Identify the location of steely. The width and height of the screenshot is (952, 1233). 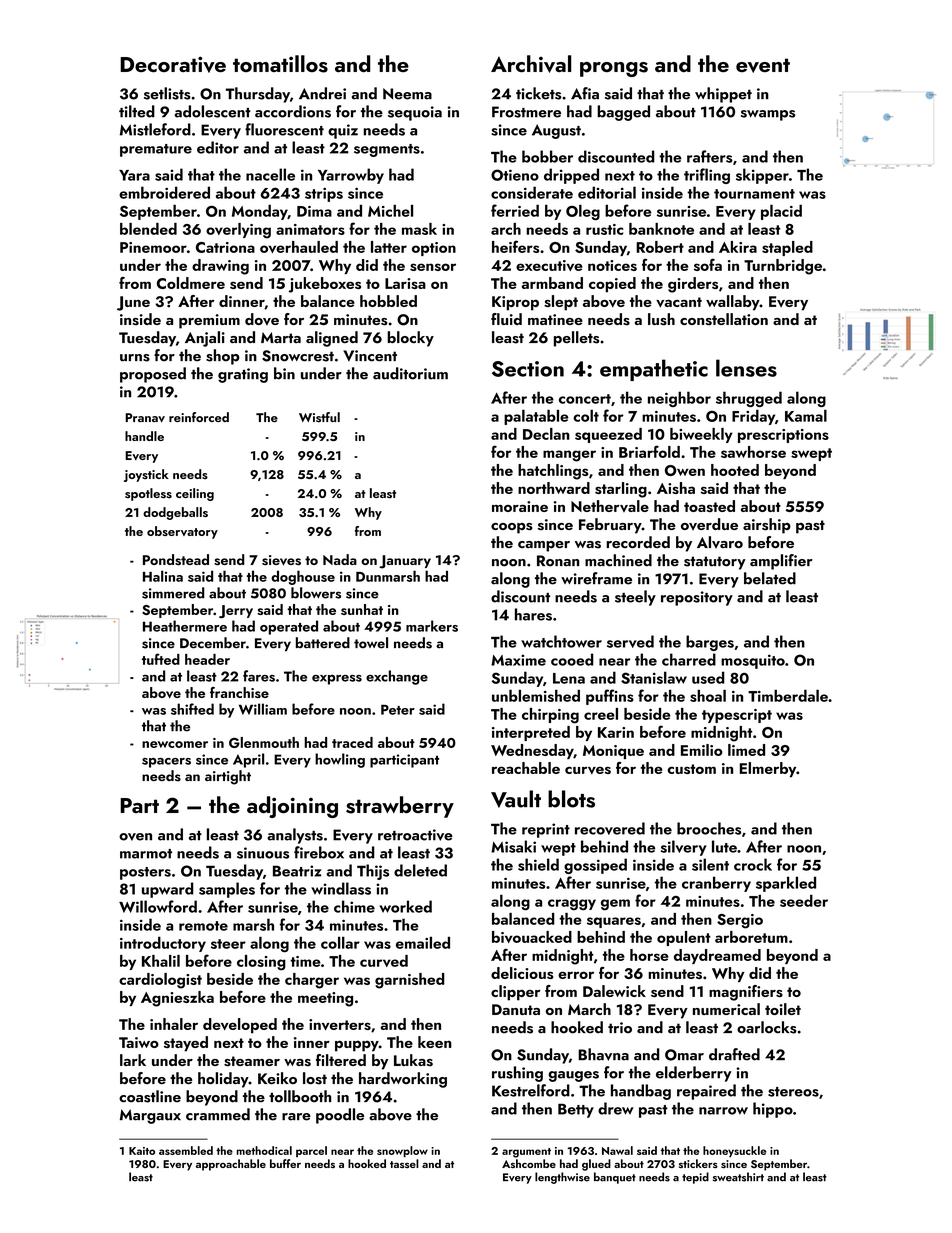
(635, 598).
